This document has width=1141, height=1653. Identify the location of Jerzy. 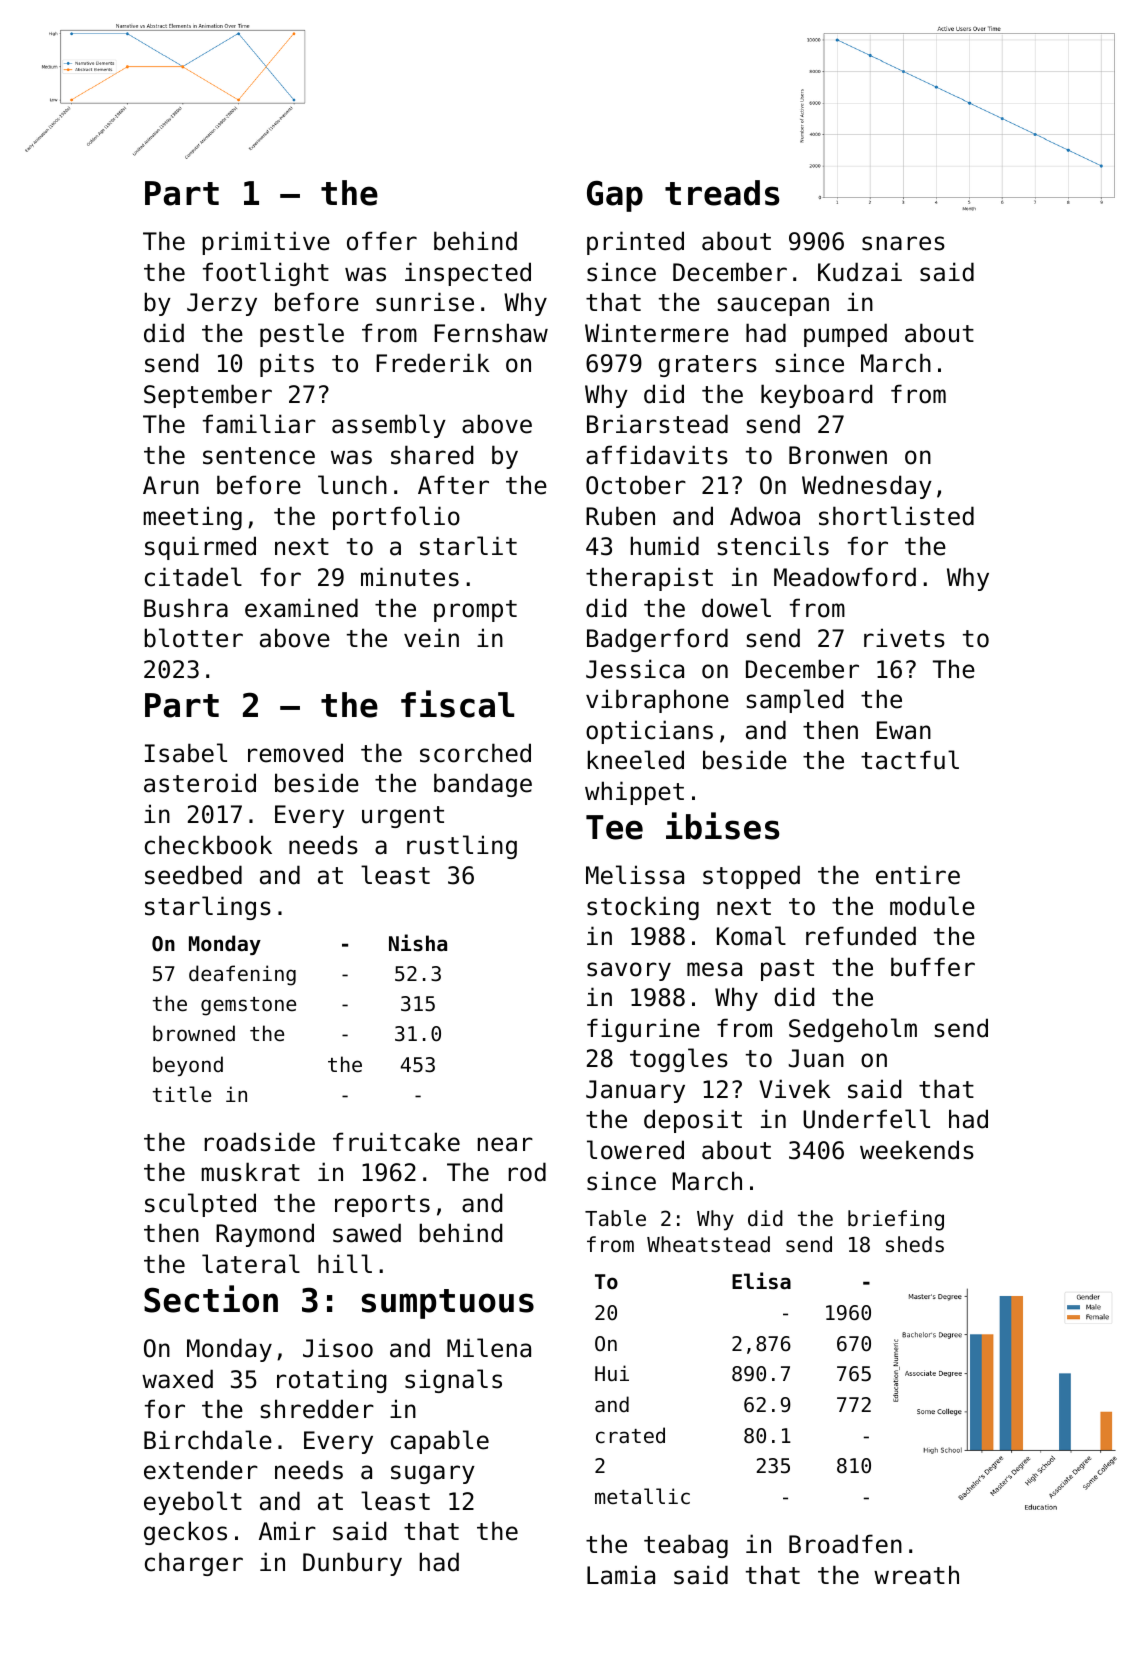
(222, 304).
